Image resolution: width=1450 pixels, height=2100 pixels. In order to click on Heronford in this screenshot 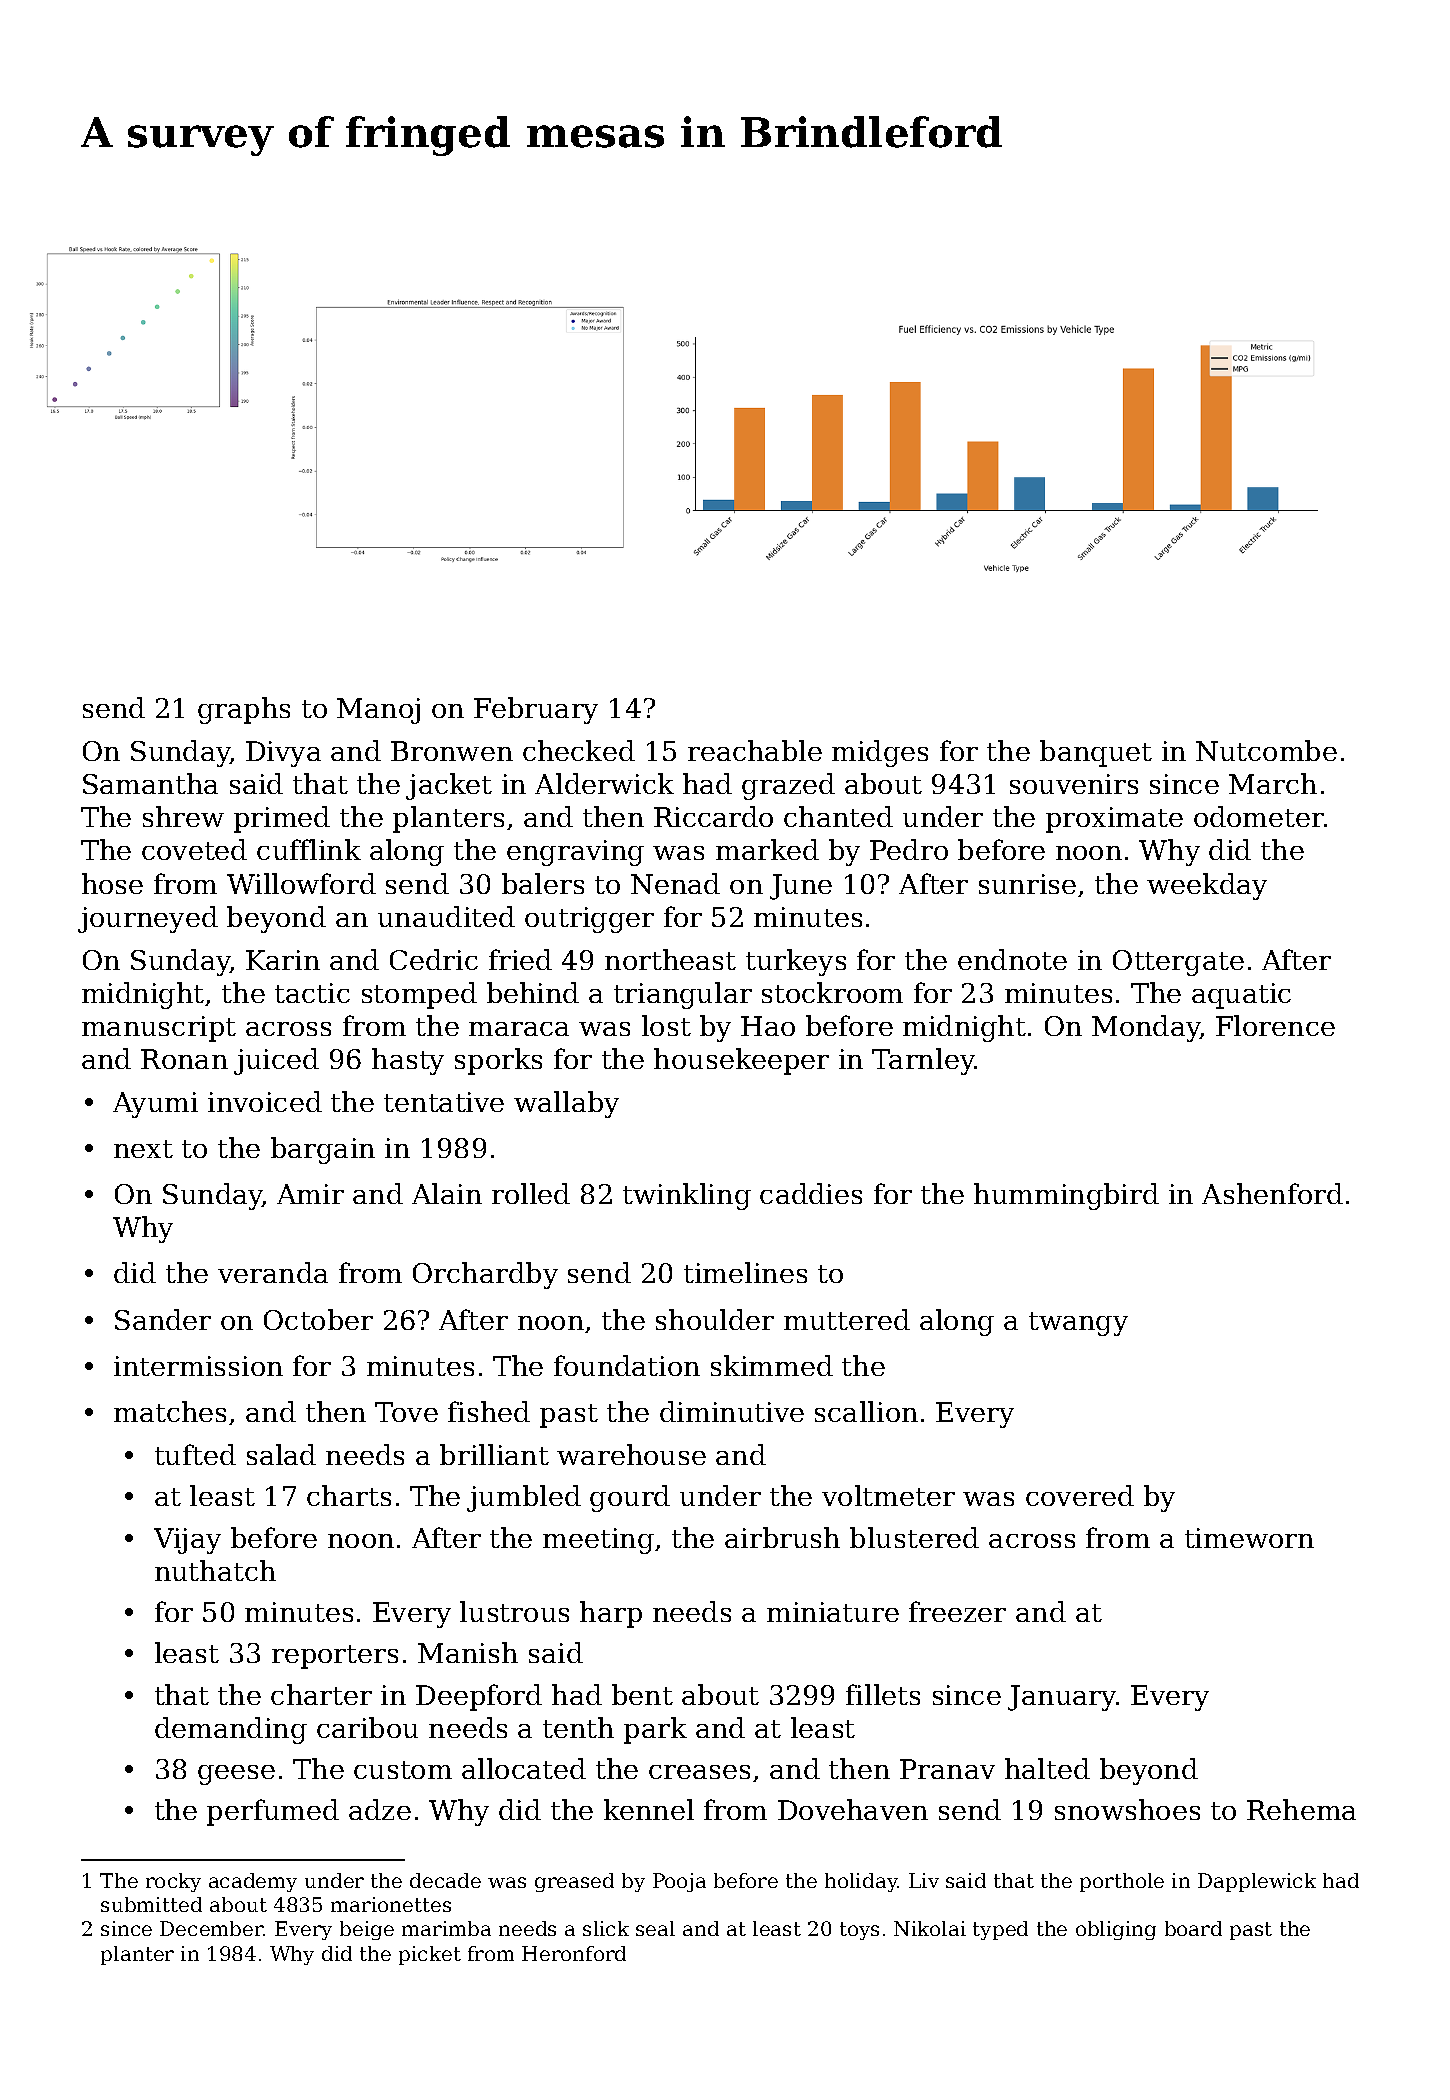, I will do `click(574, 1953)`.
